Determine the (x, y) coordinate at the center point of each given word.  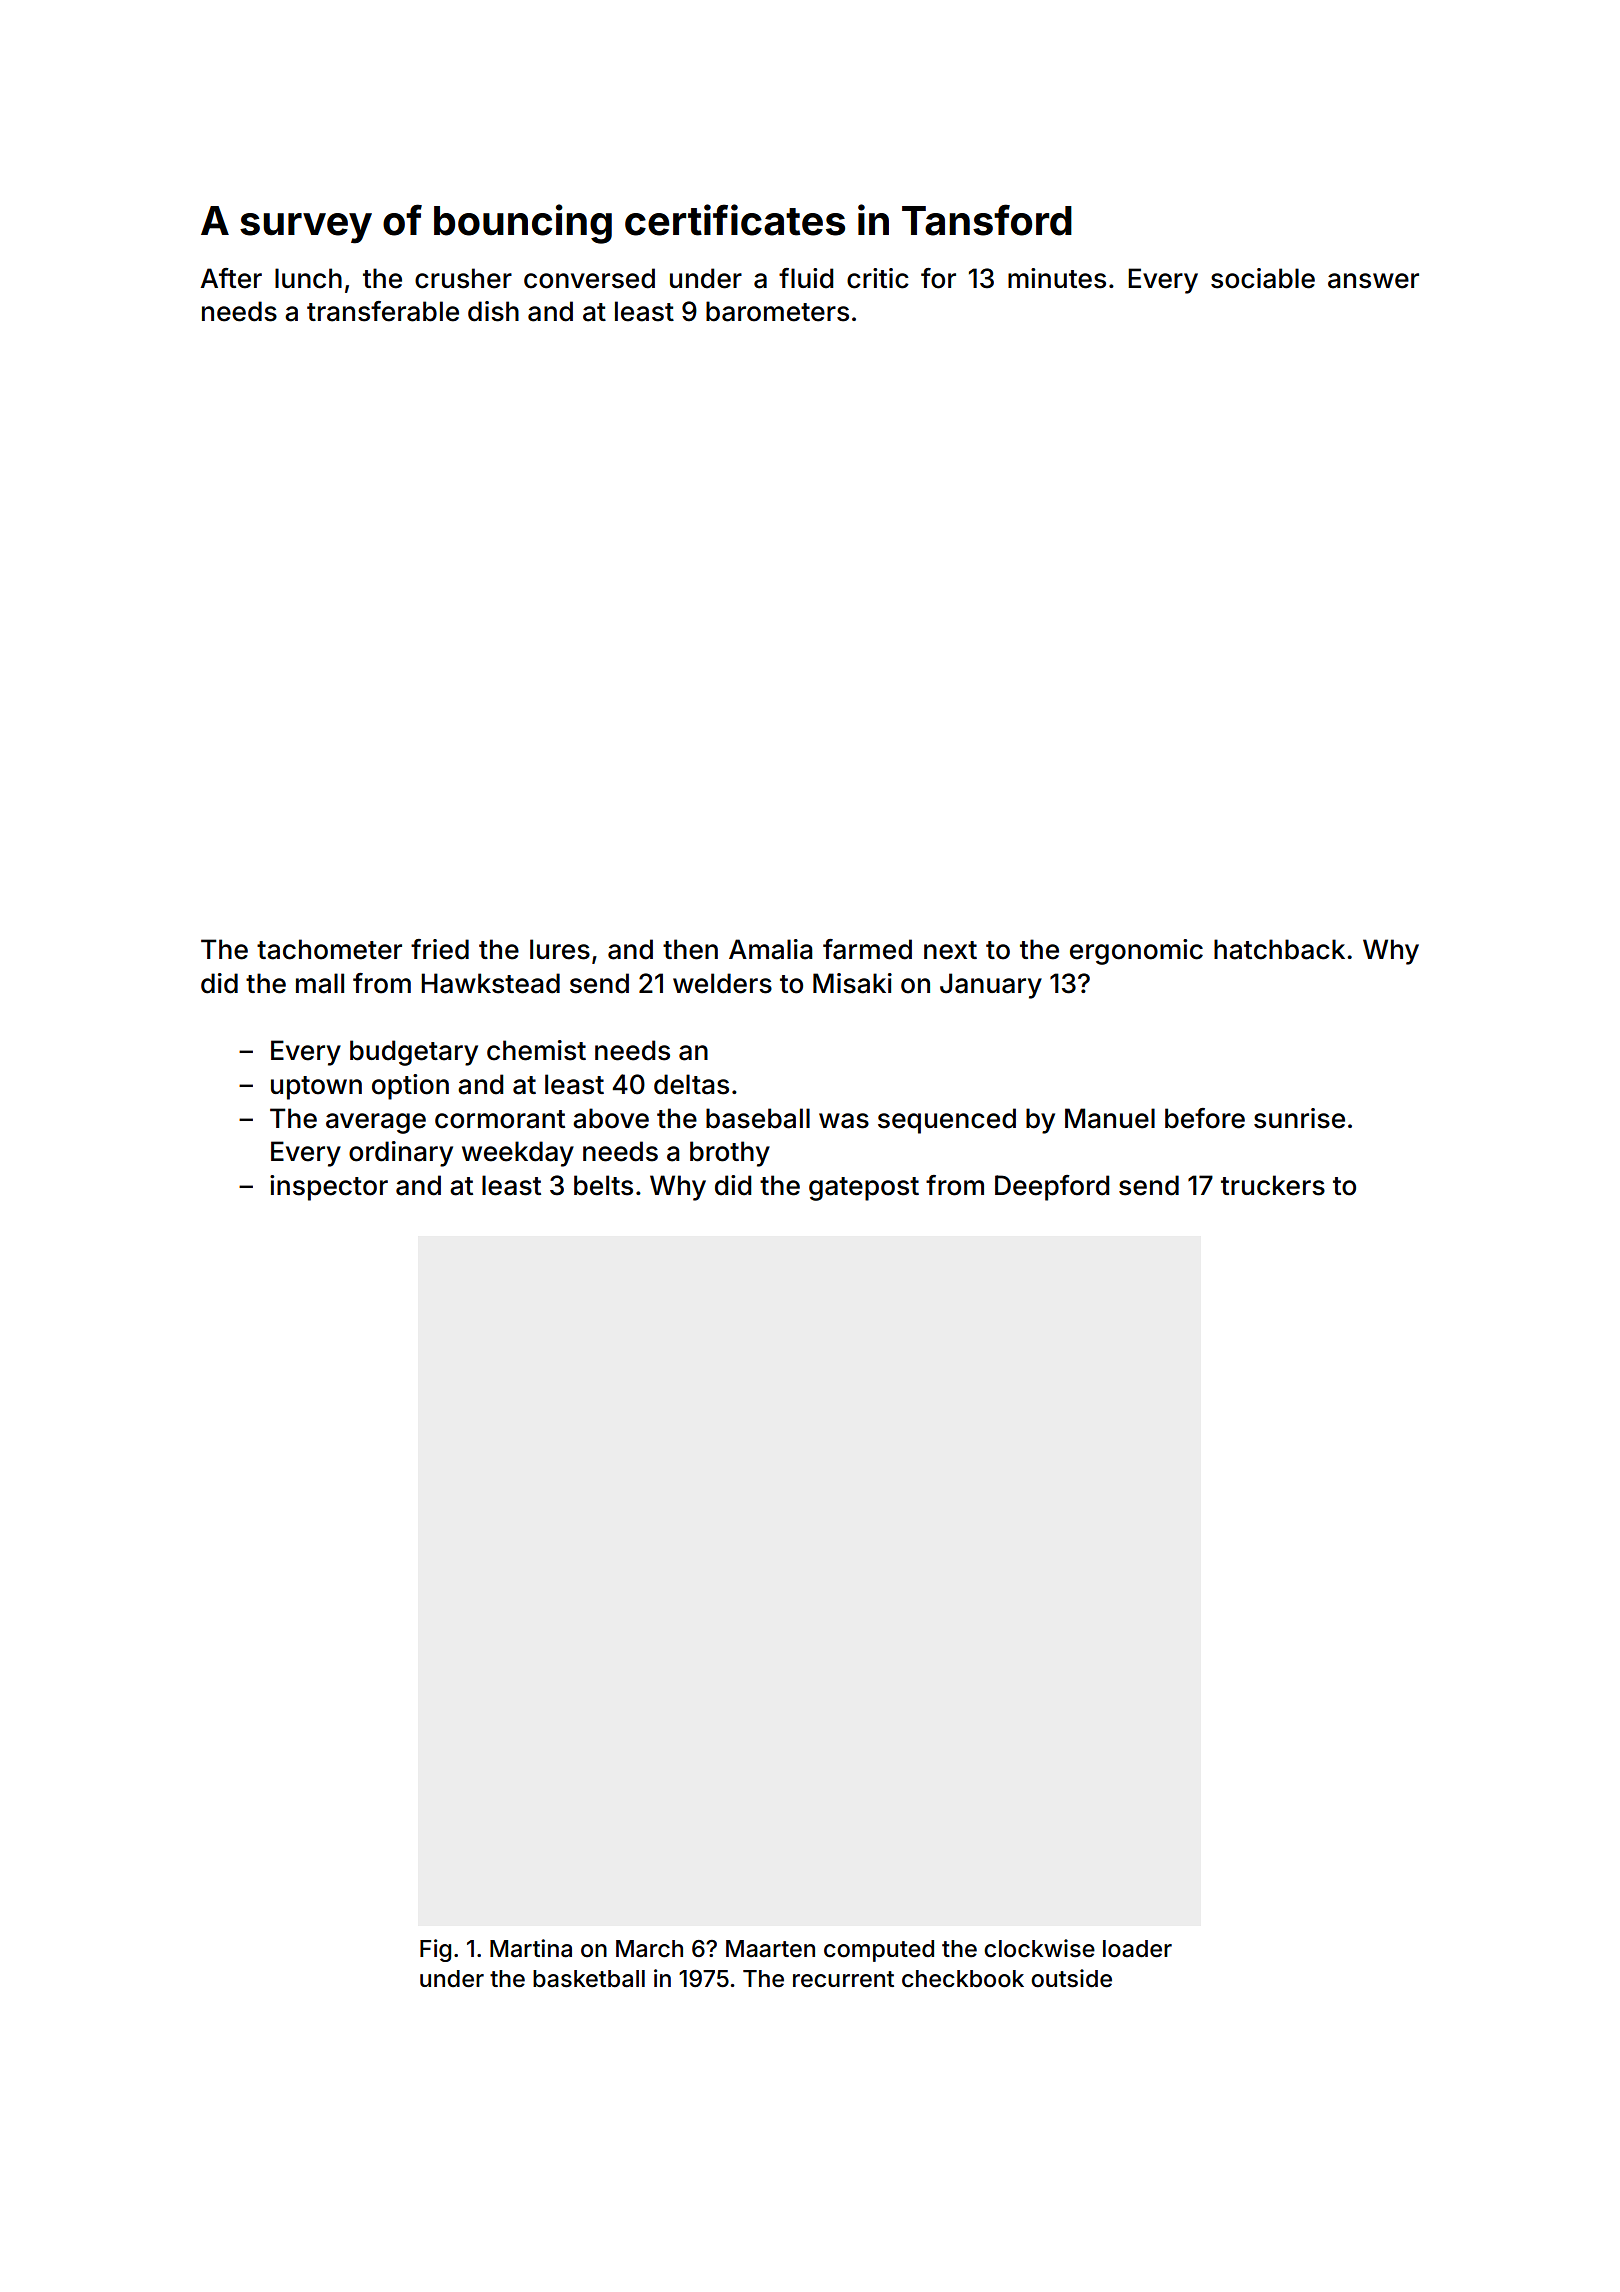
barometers (777, 311)
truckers (1273, 1185)
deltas (691, 1084)
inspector (329, 1188)
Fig (435, 1950)
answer (1373, 281)
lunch (308, 278)
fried (440, 949)
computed (879, 1951)
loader (1137, 1949)
